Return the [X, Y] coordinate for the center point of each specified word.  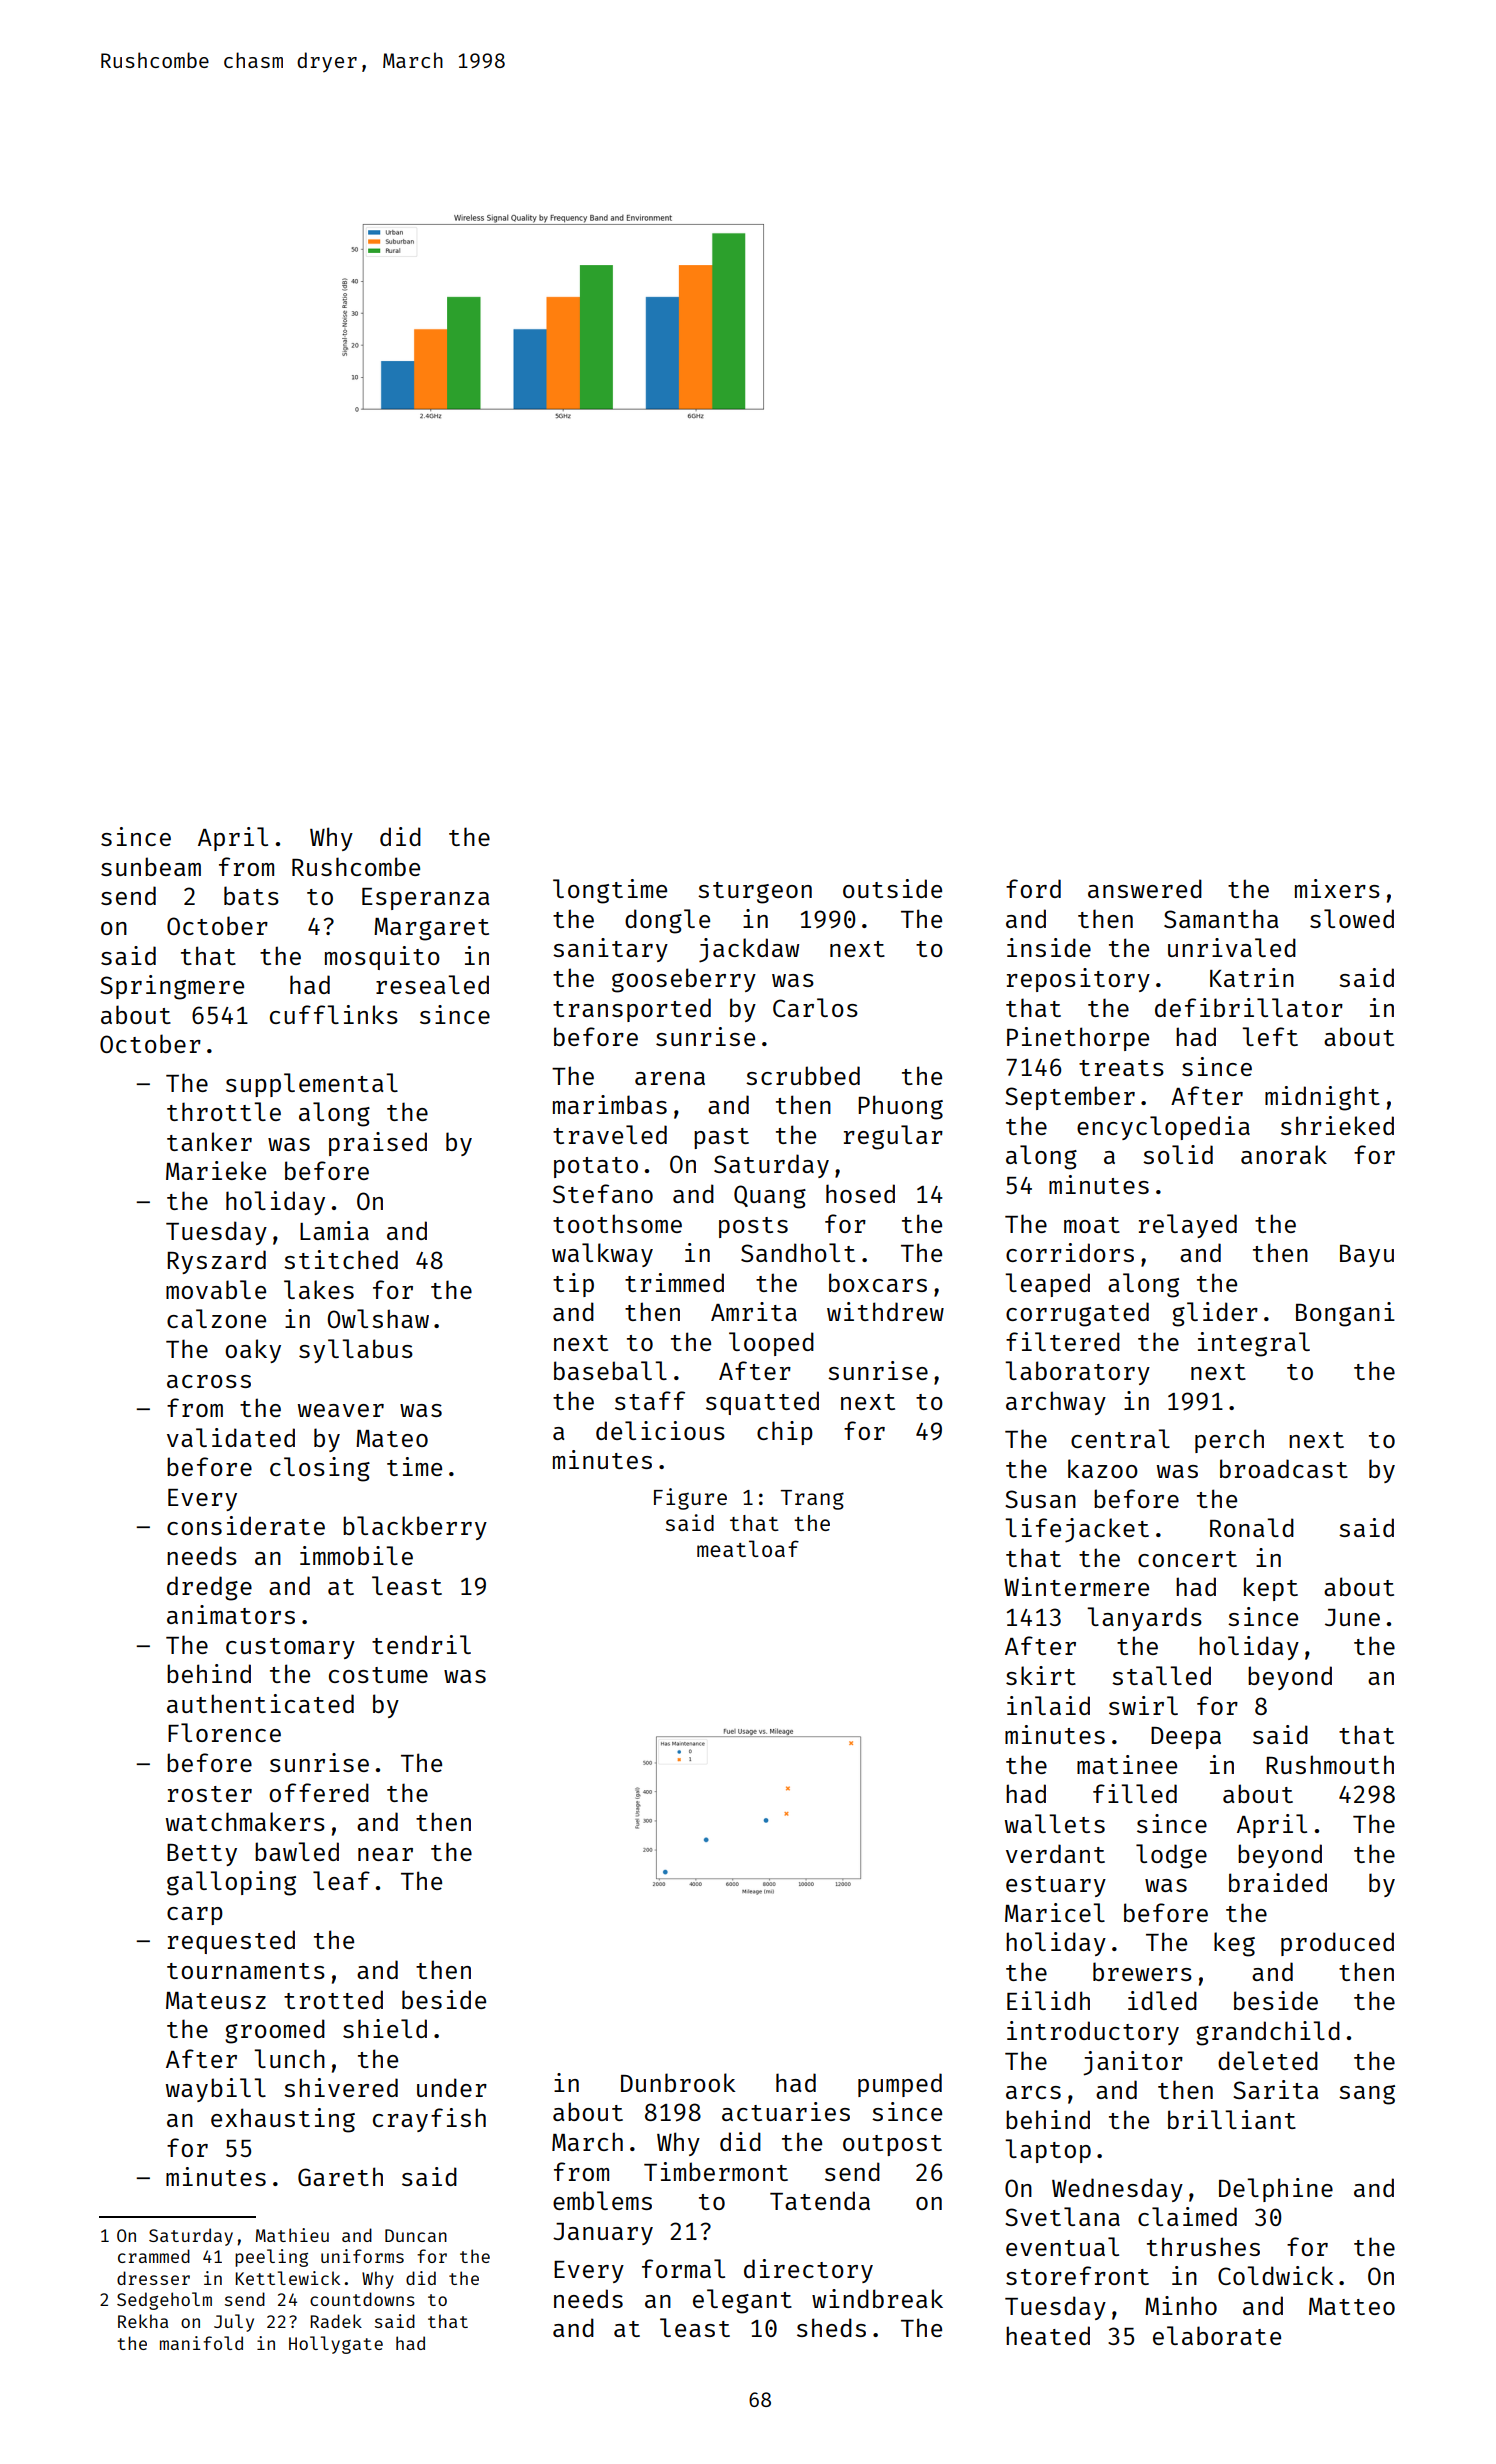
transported [632, 1010]
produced [1337, 1944]
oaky [253, 1351]
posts [753, 1227]
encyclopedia [1163, 1128]
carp [195, 1916]
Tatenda [820, 2200]
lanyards [1144, 1619]
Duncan [416, 2235]
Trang [812, 1500]
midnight [1322, 1098]
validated [231, 1437]
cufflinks [334, 1014]
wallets [1055, 1823]
